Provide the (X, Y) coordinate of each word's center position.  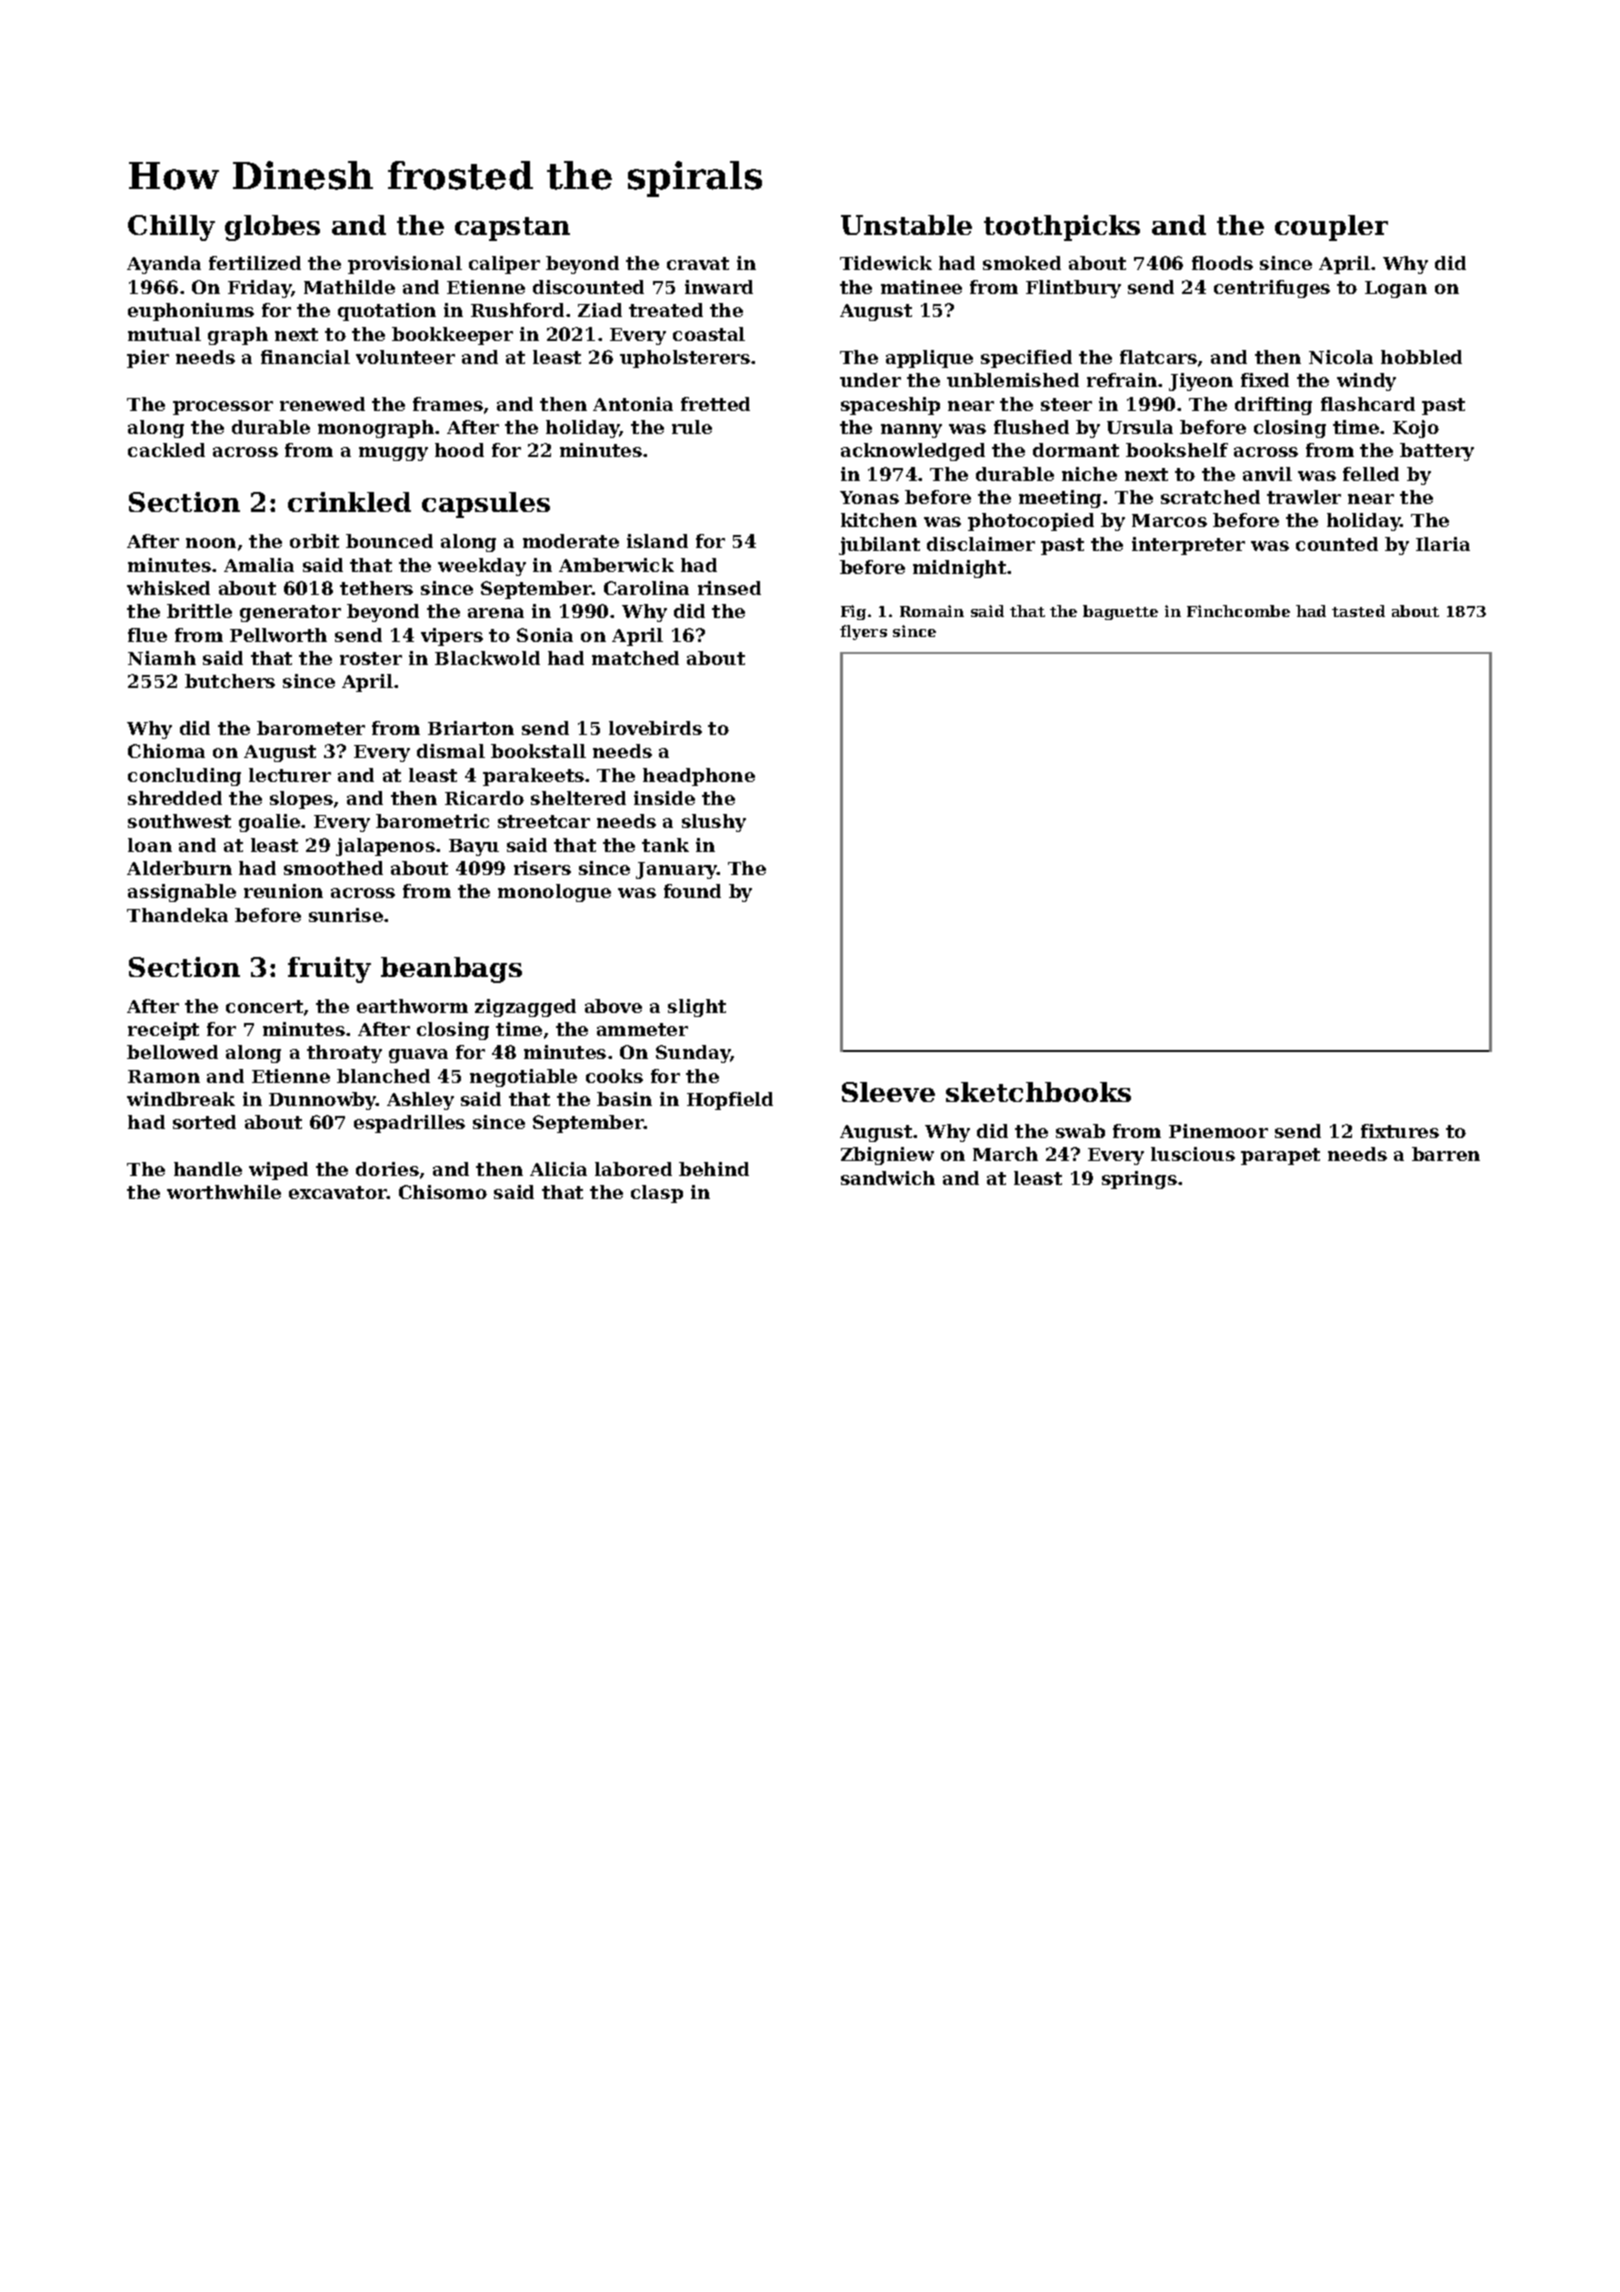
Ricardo (484, 798)
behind (714, 1169)
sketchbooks (1038, 1092)
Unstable (906, 225)
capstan (512, 229)
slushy (714, 823)
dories (387, 1169)
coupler (1331, 228)
